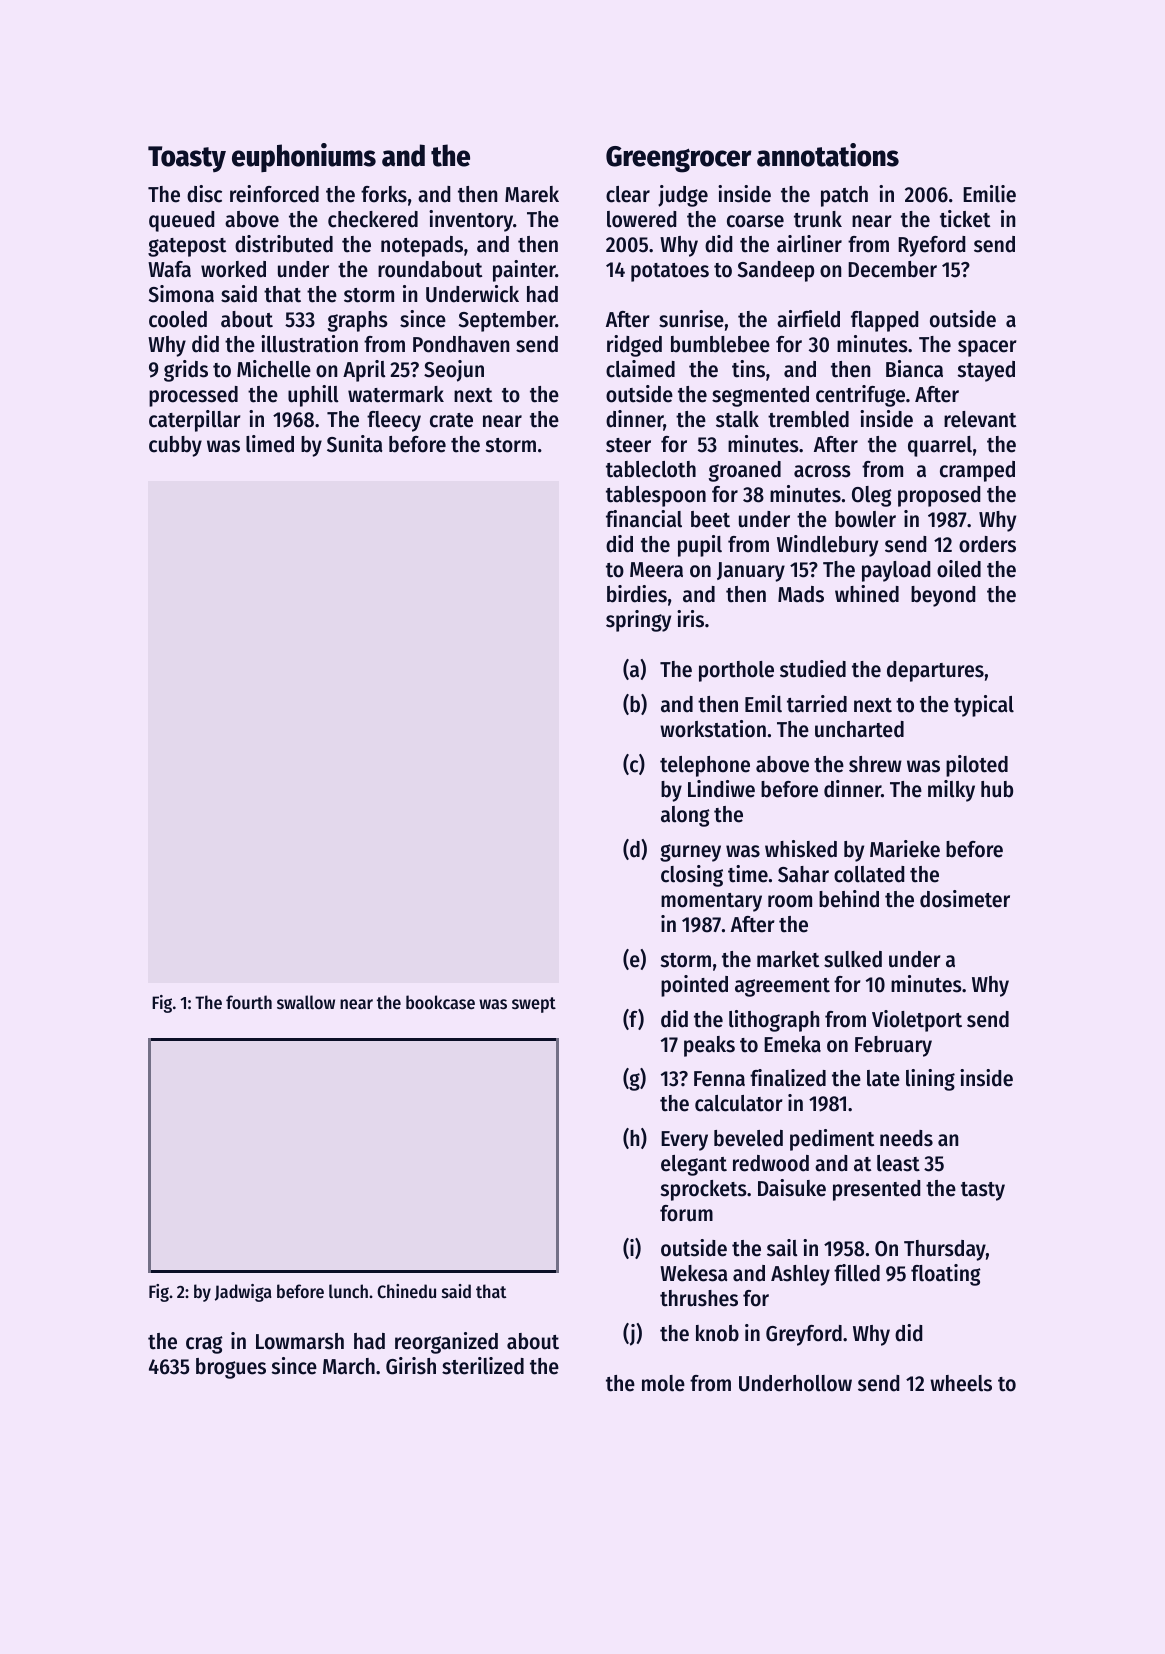 Image resolution: width=1165 pixels, height=1654 pixels. Describe the element at coordinates (965, 219) in the document. I see `ticket` at that location.
